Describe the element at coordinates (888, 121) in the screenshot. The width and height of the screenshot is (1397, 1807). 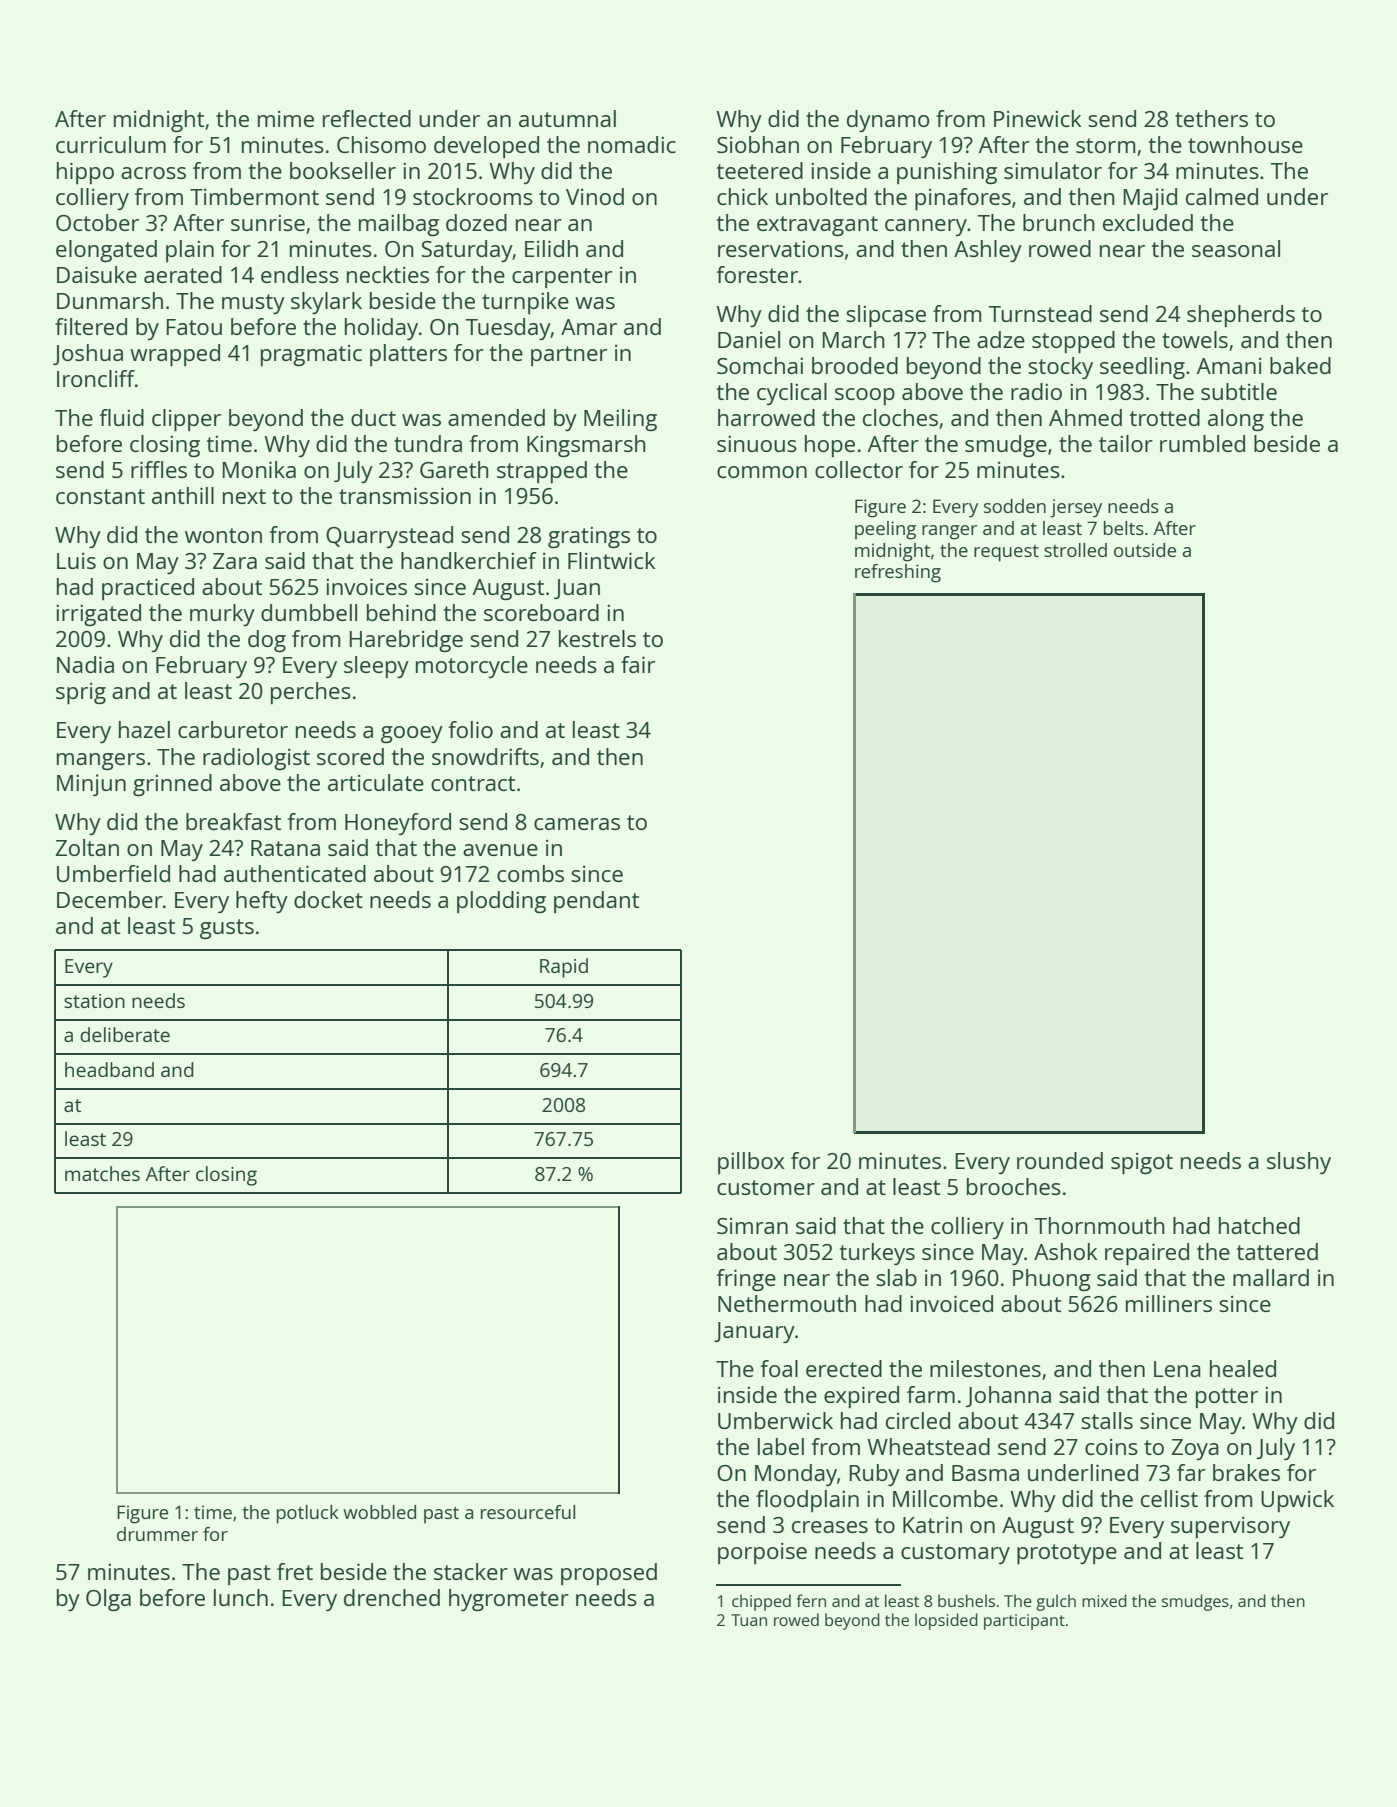
I see `dynamo` at that location.
